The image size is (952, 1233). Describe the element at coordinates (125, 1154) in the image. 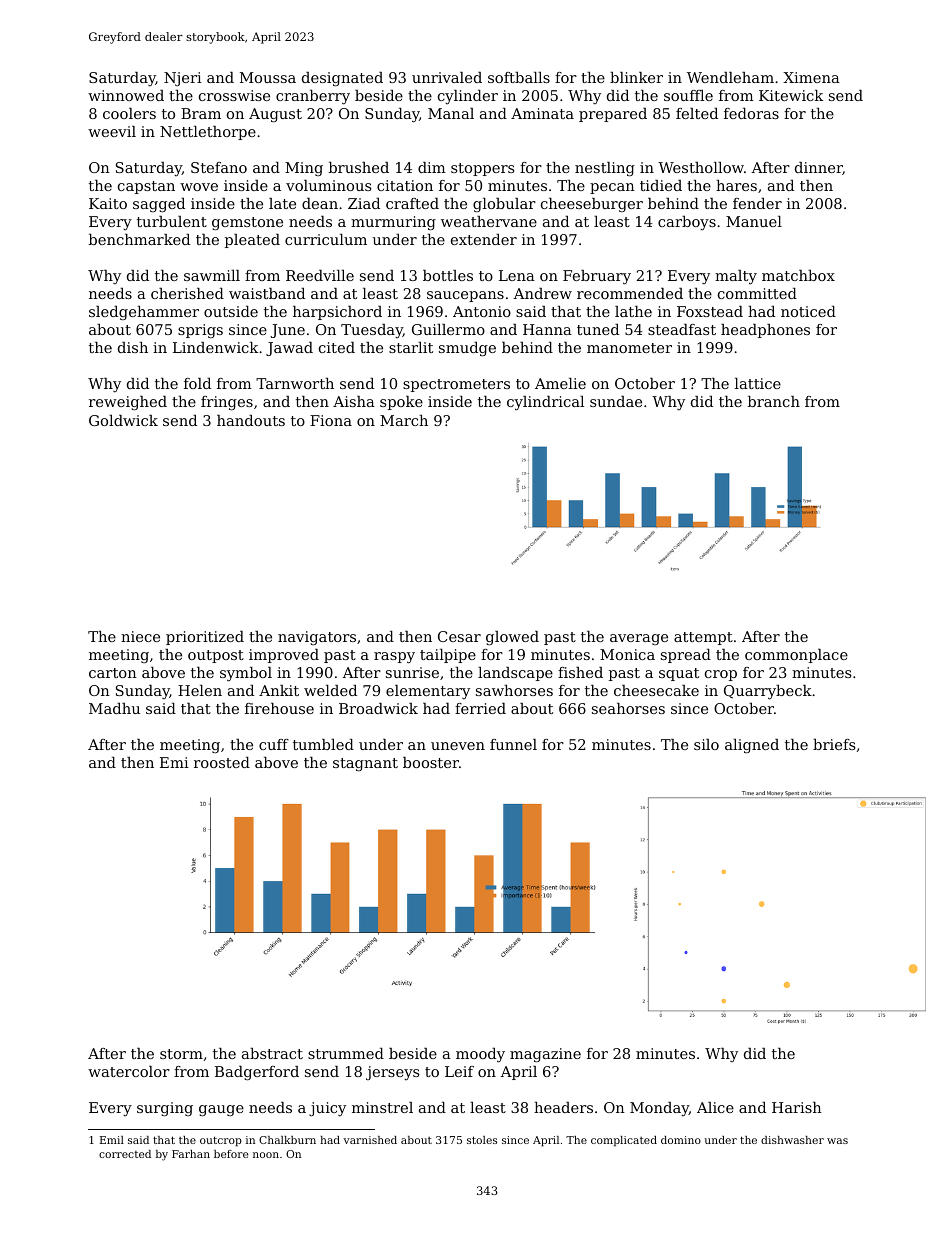

I see `corrected` at that location.
